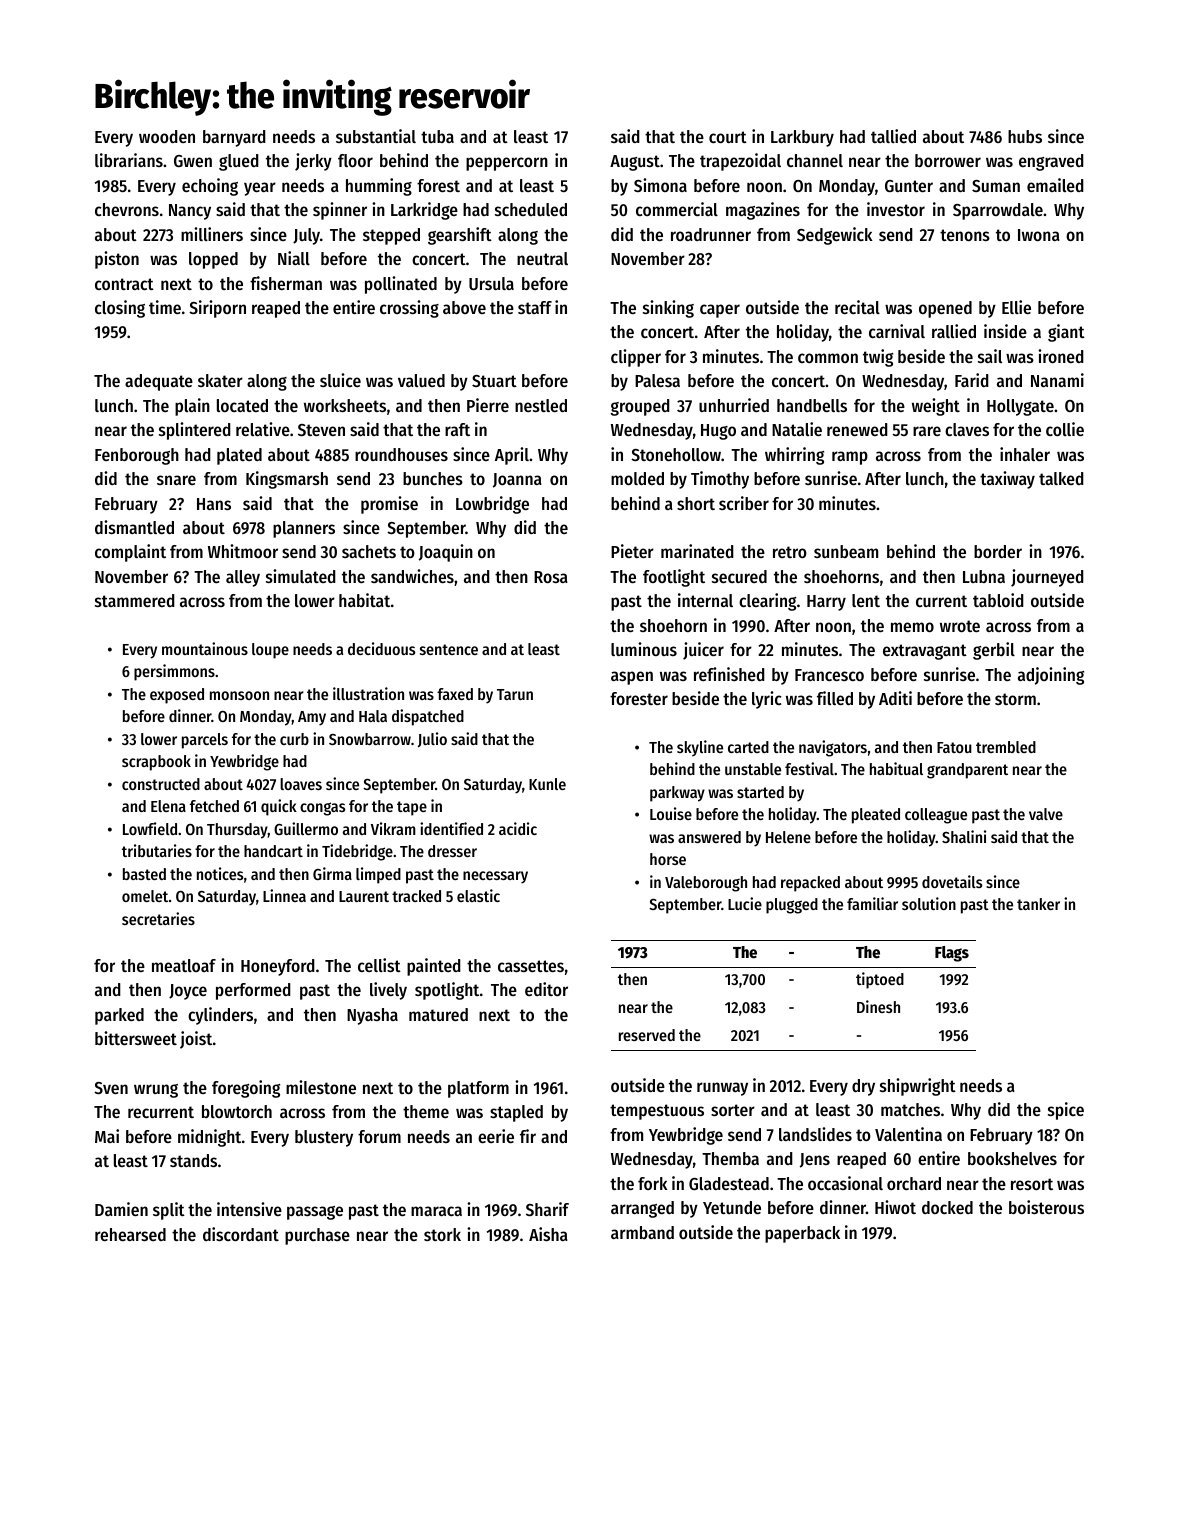 Image resolution: width=1179 pixels, height=1526 pixels. Describe the element at coordinates (734, 405) in the screenshot. I see `unhurried` at that location.
